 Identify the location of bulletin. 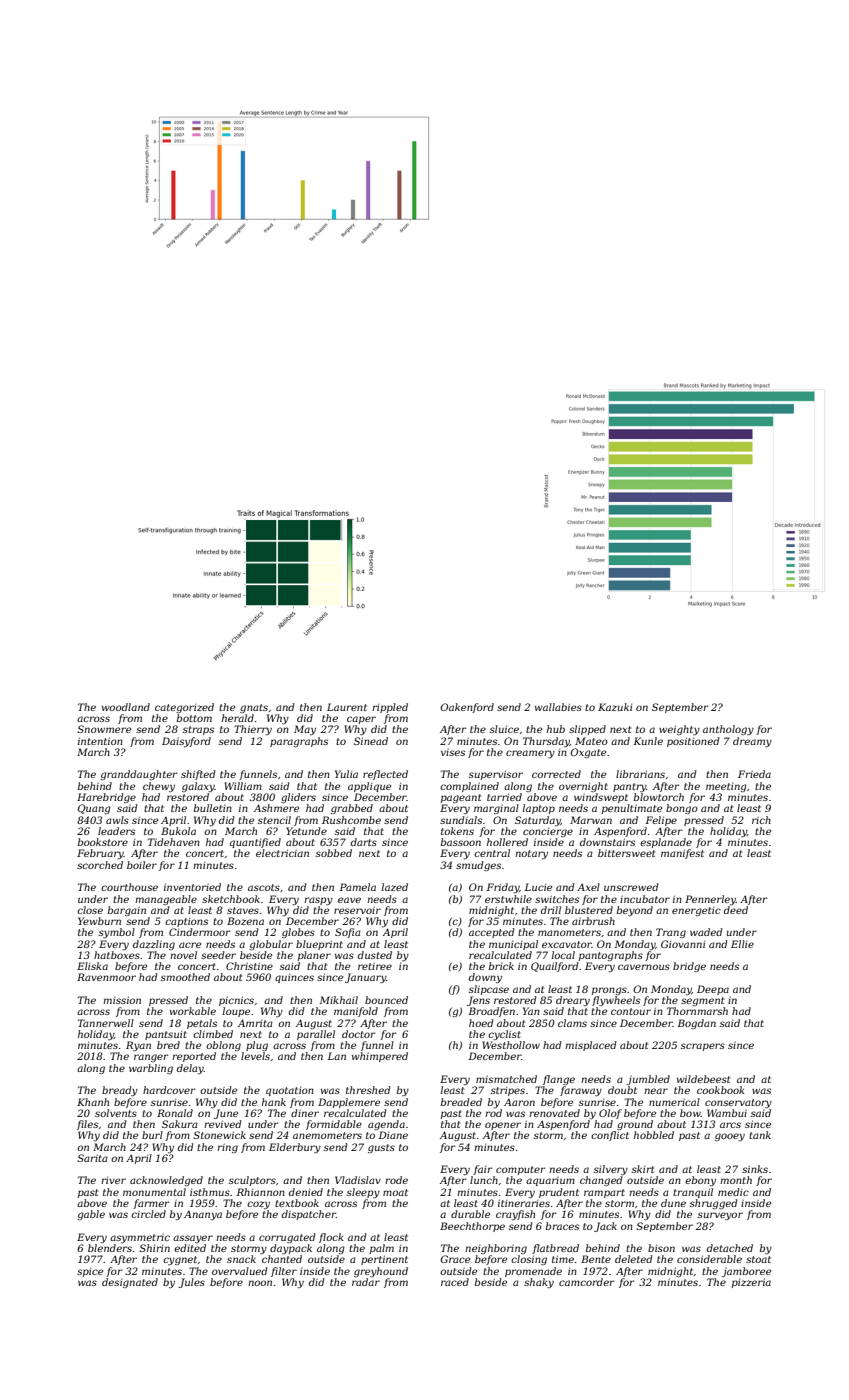
(213, 808).
